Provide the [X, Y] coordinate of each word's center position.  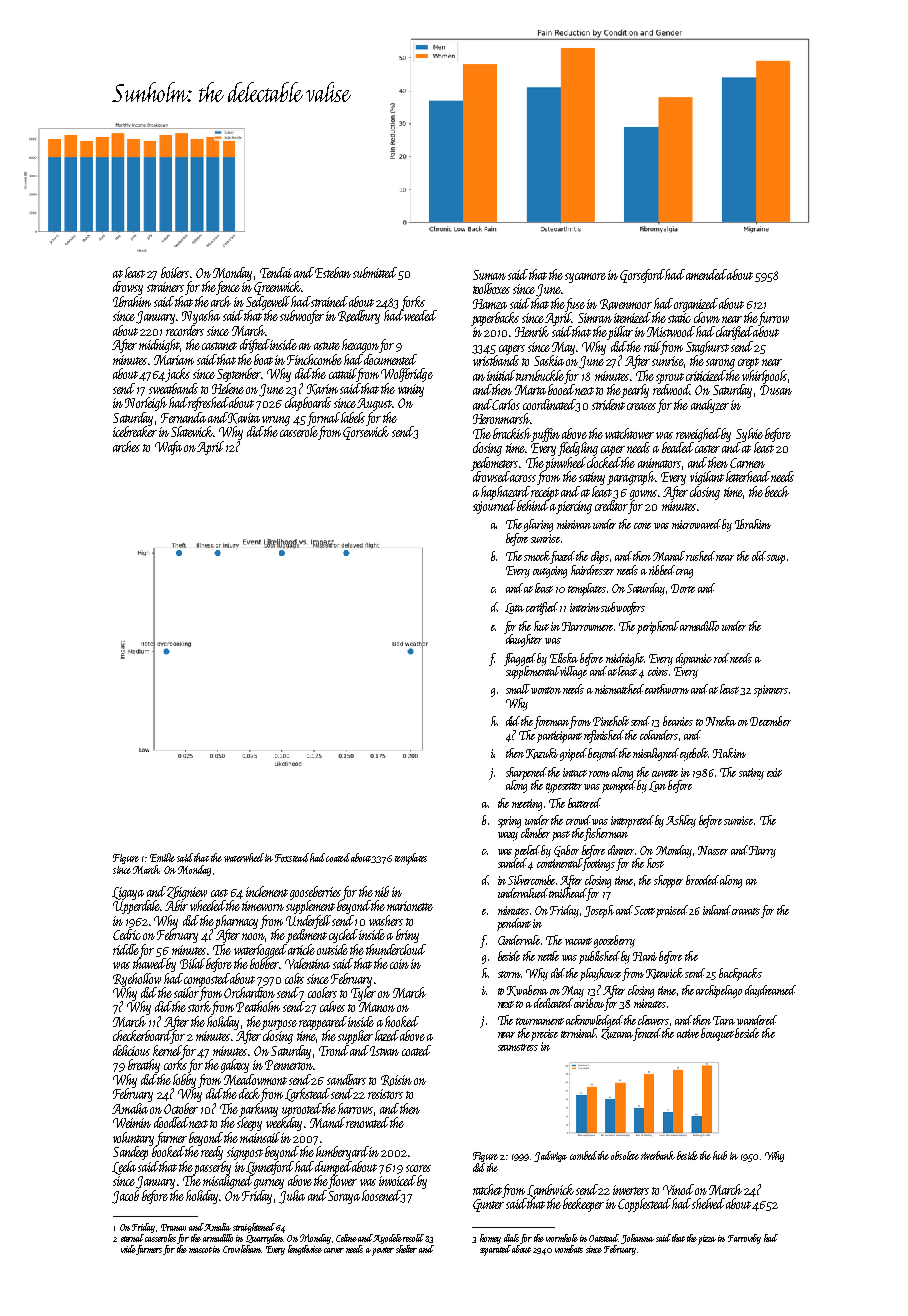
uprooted [302, 1110]
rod [721, 658]
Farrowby [744, 1239]
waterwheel [244, 857]
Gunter [488, 1205]
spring [509, 822]
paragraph [631, 478]
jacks [177, 375]
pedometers [494, 464]
